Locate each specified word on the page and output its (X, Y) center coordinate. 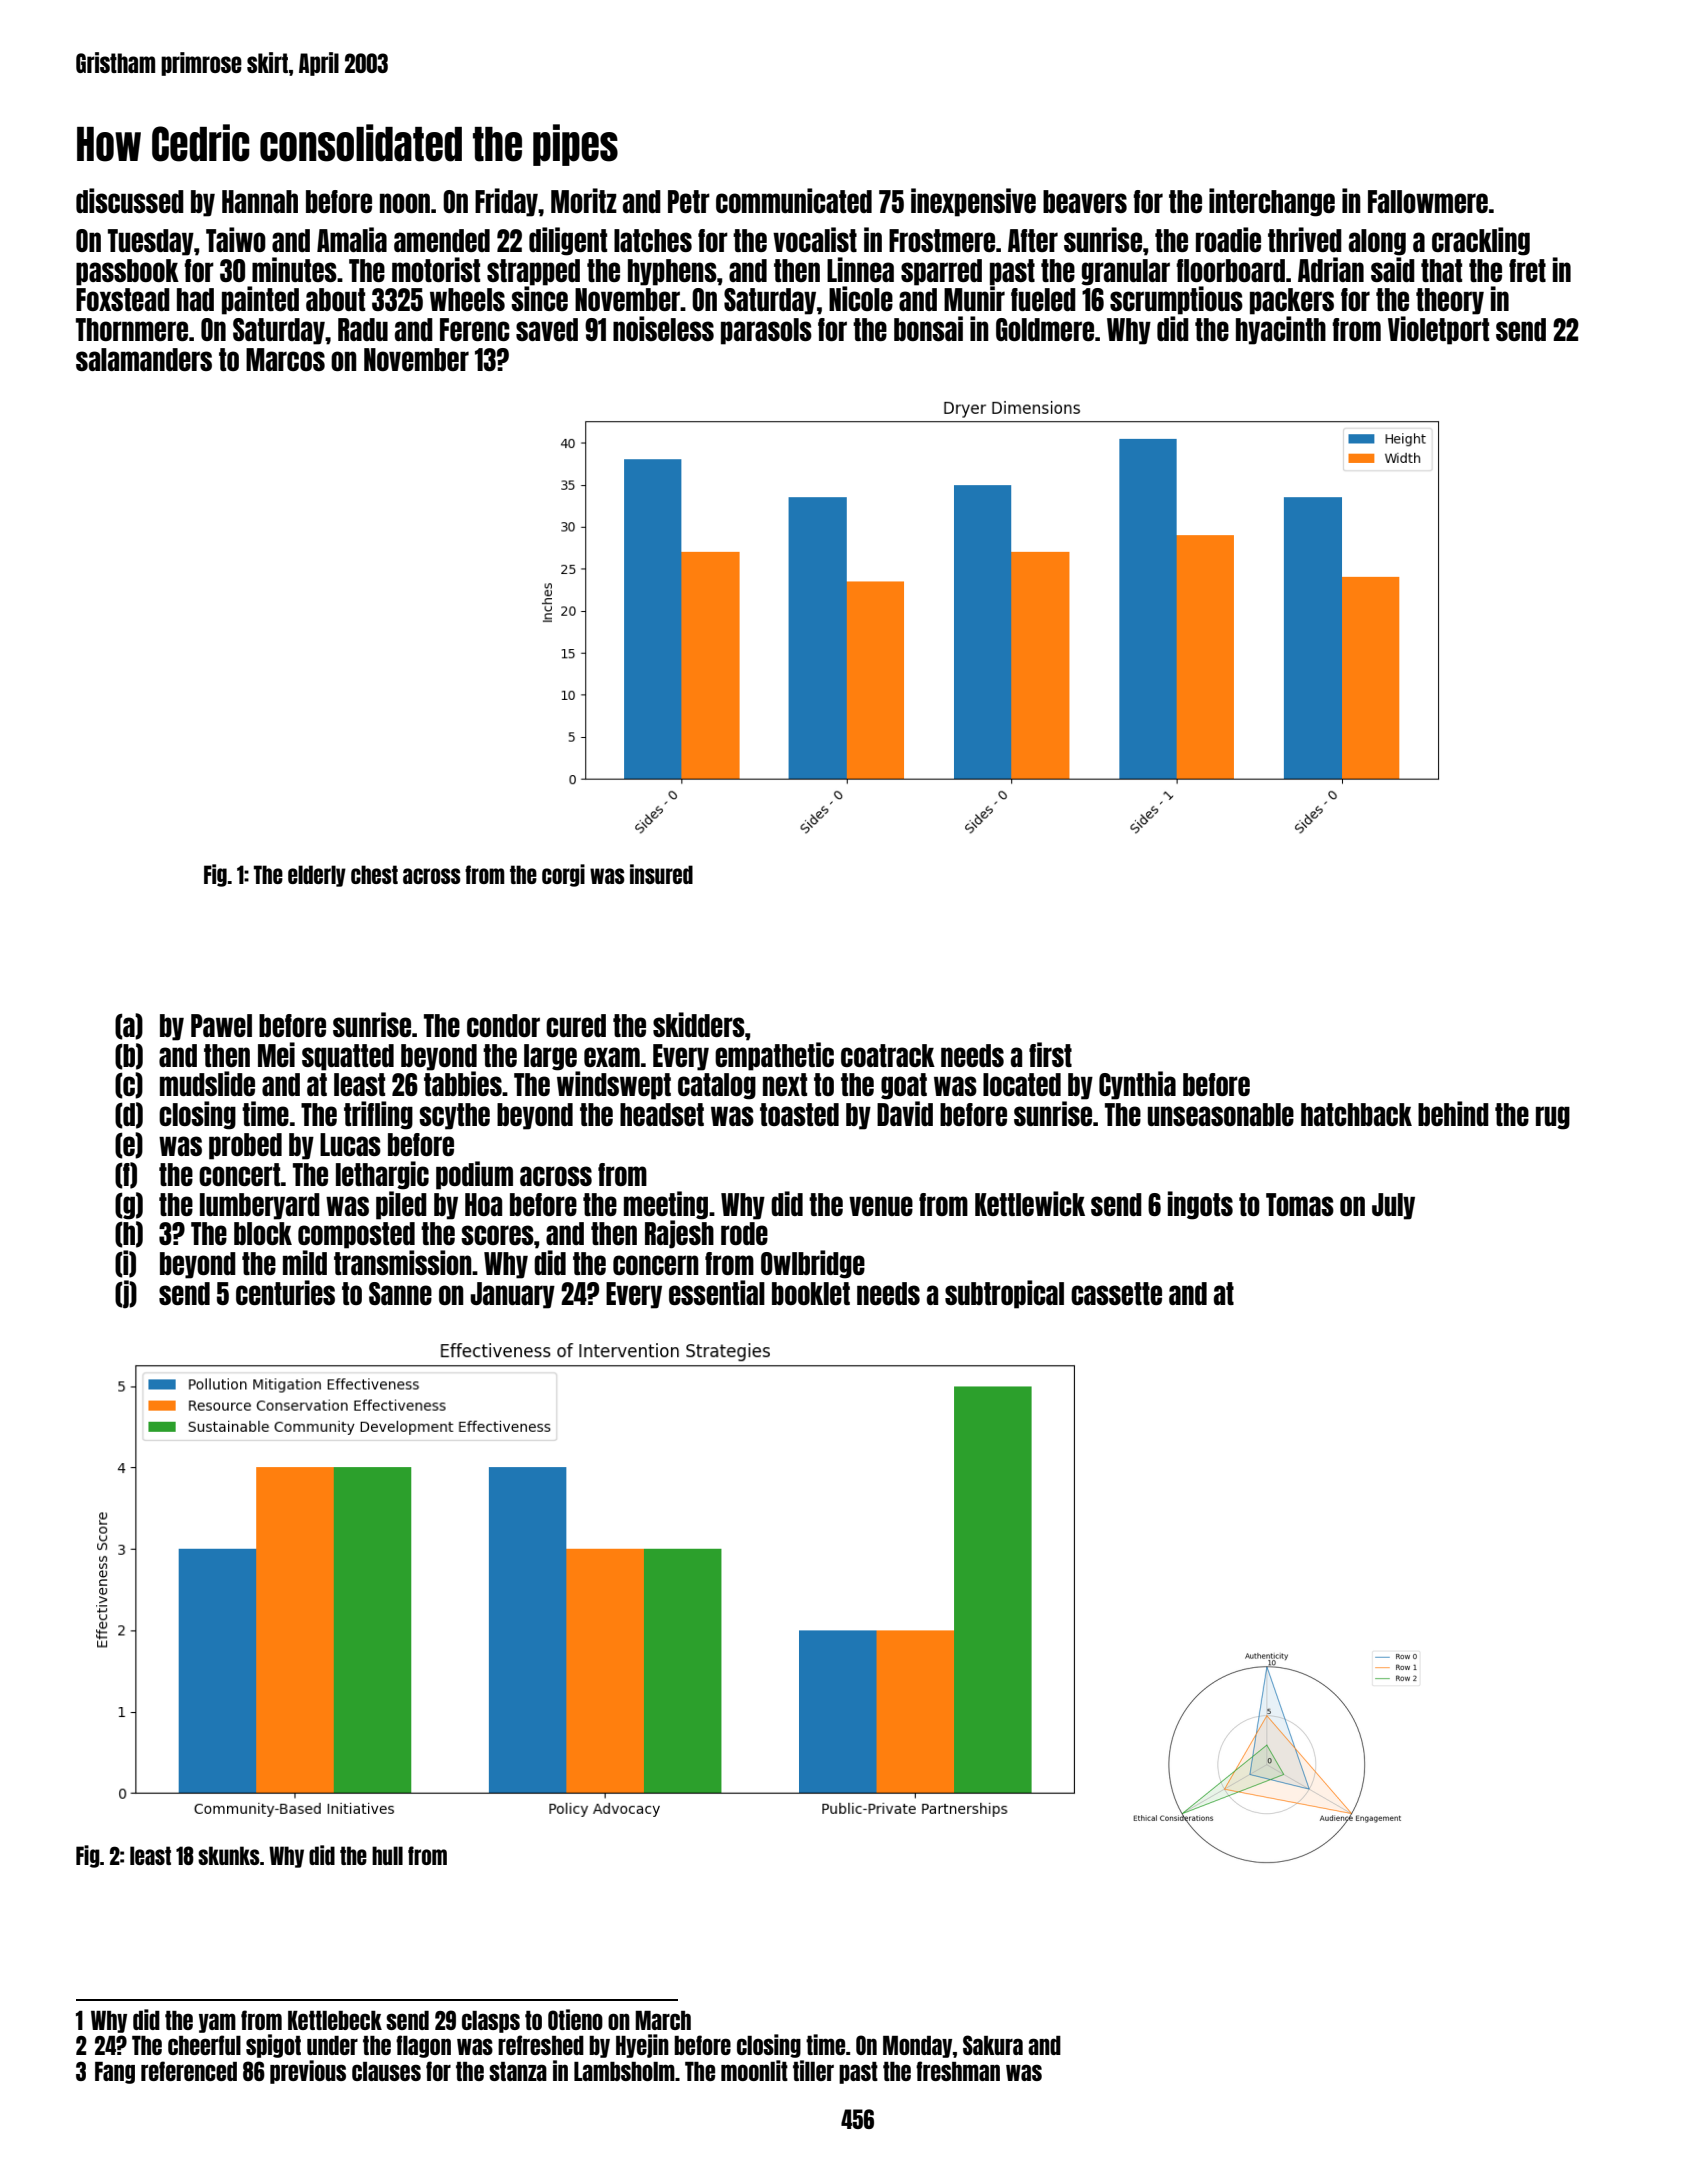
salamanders (144, 359)
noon (405, 203)
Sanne (400, 1293)
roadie (1228, 239)
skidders (699, 1024)
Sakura (993, 2045)
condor (503, 1025)
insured (661, 874)
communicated (794, 200)
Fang (115, 2073)
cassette (1116, 1293)
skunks (229, 1855)
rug (1553, 1118)
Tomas (1300, 1204)
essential (717, 1292)
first (1050, 1054)
